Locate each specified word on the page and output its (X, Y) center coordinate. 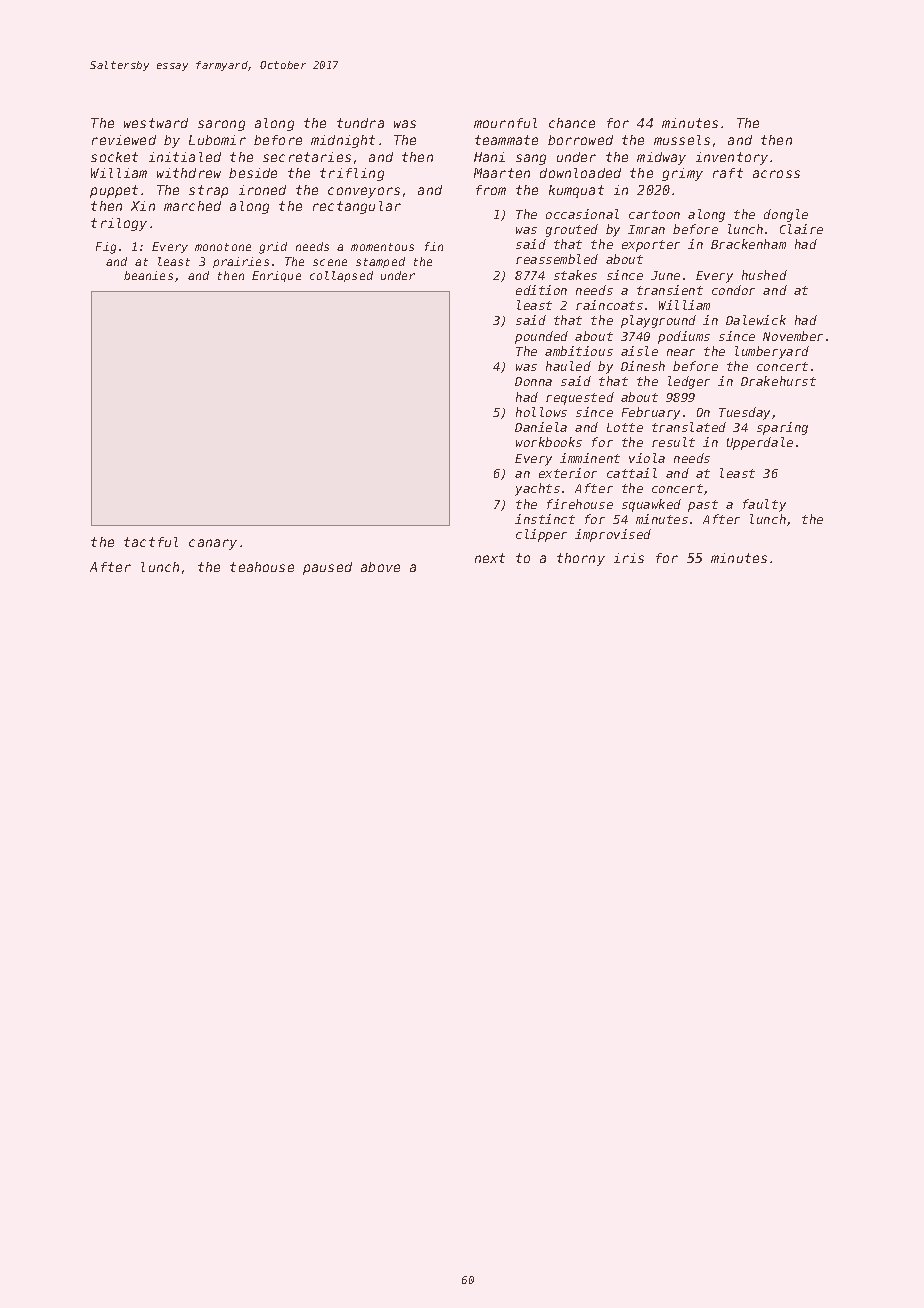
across (776, 174)
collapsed (341, 276)
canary (213, 544)
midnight (343, 141)
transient (670, 290)
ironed (262, 190)
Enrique (276, 276)
